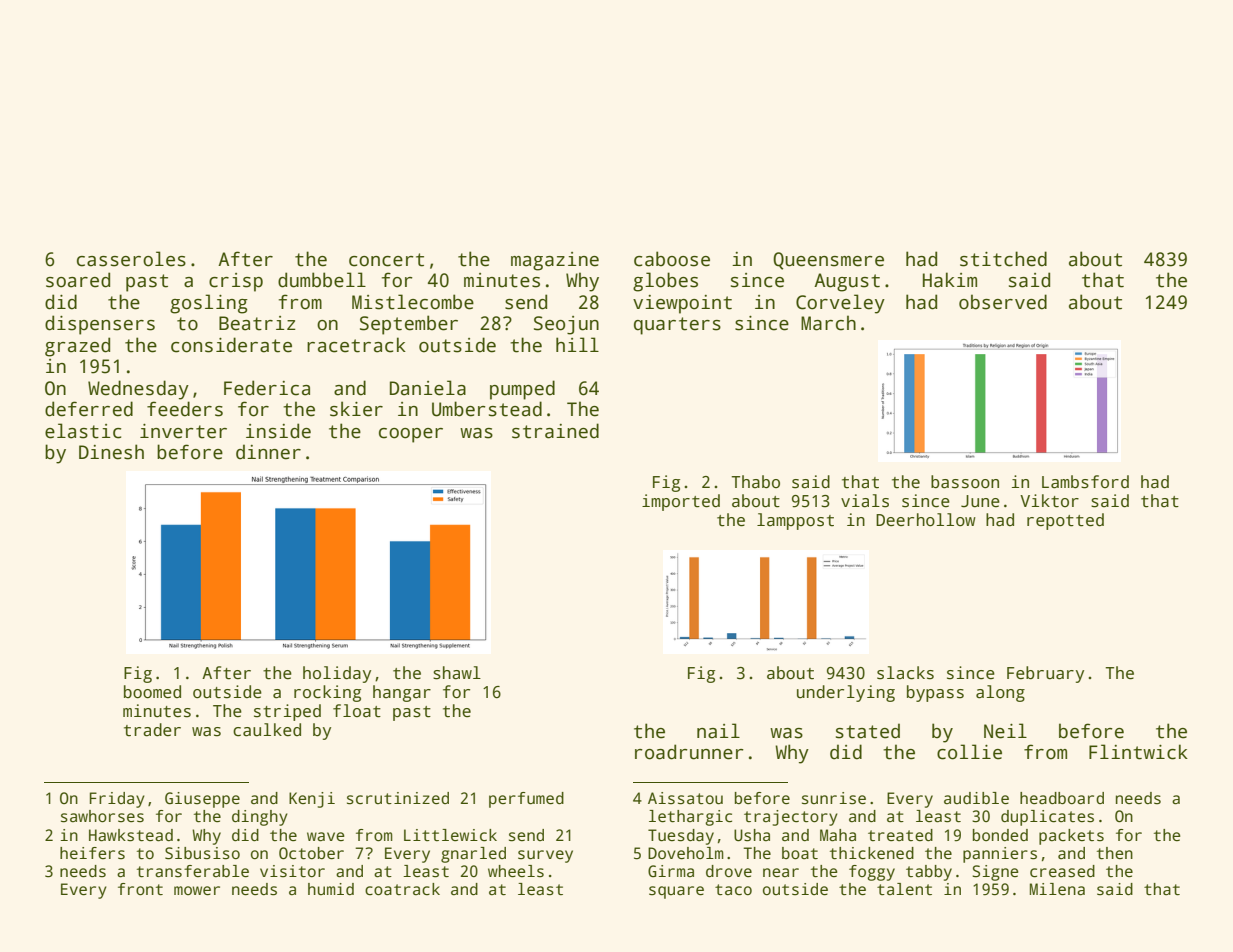 Image resolution: width=1233 pixels, height=952 pixels. What do you see at coordinates (268, 452) in the page?
I see `dinner` at bounding box center [268, 452].
